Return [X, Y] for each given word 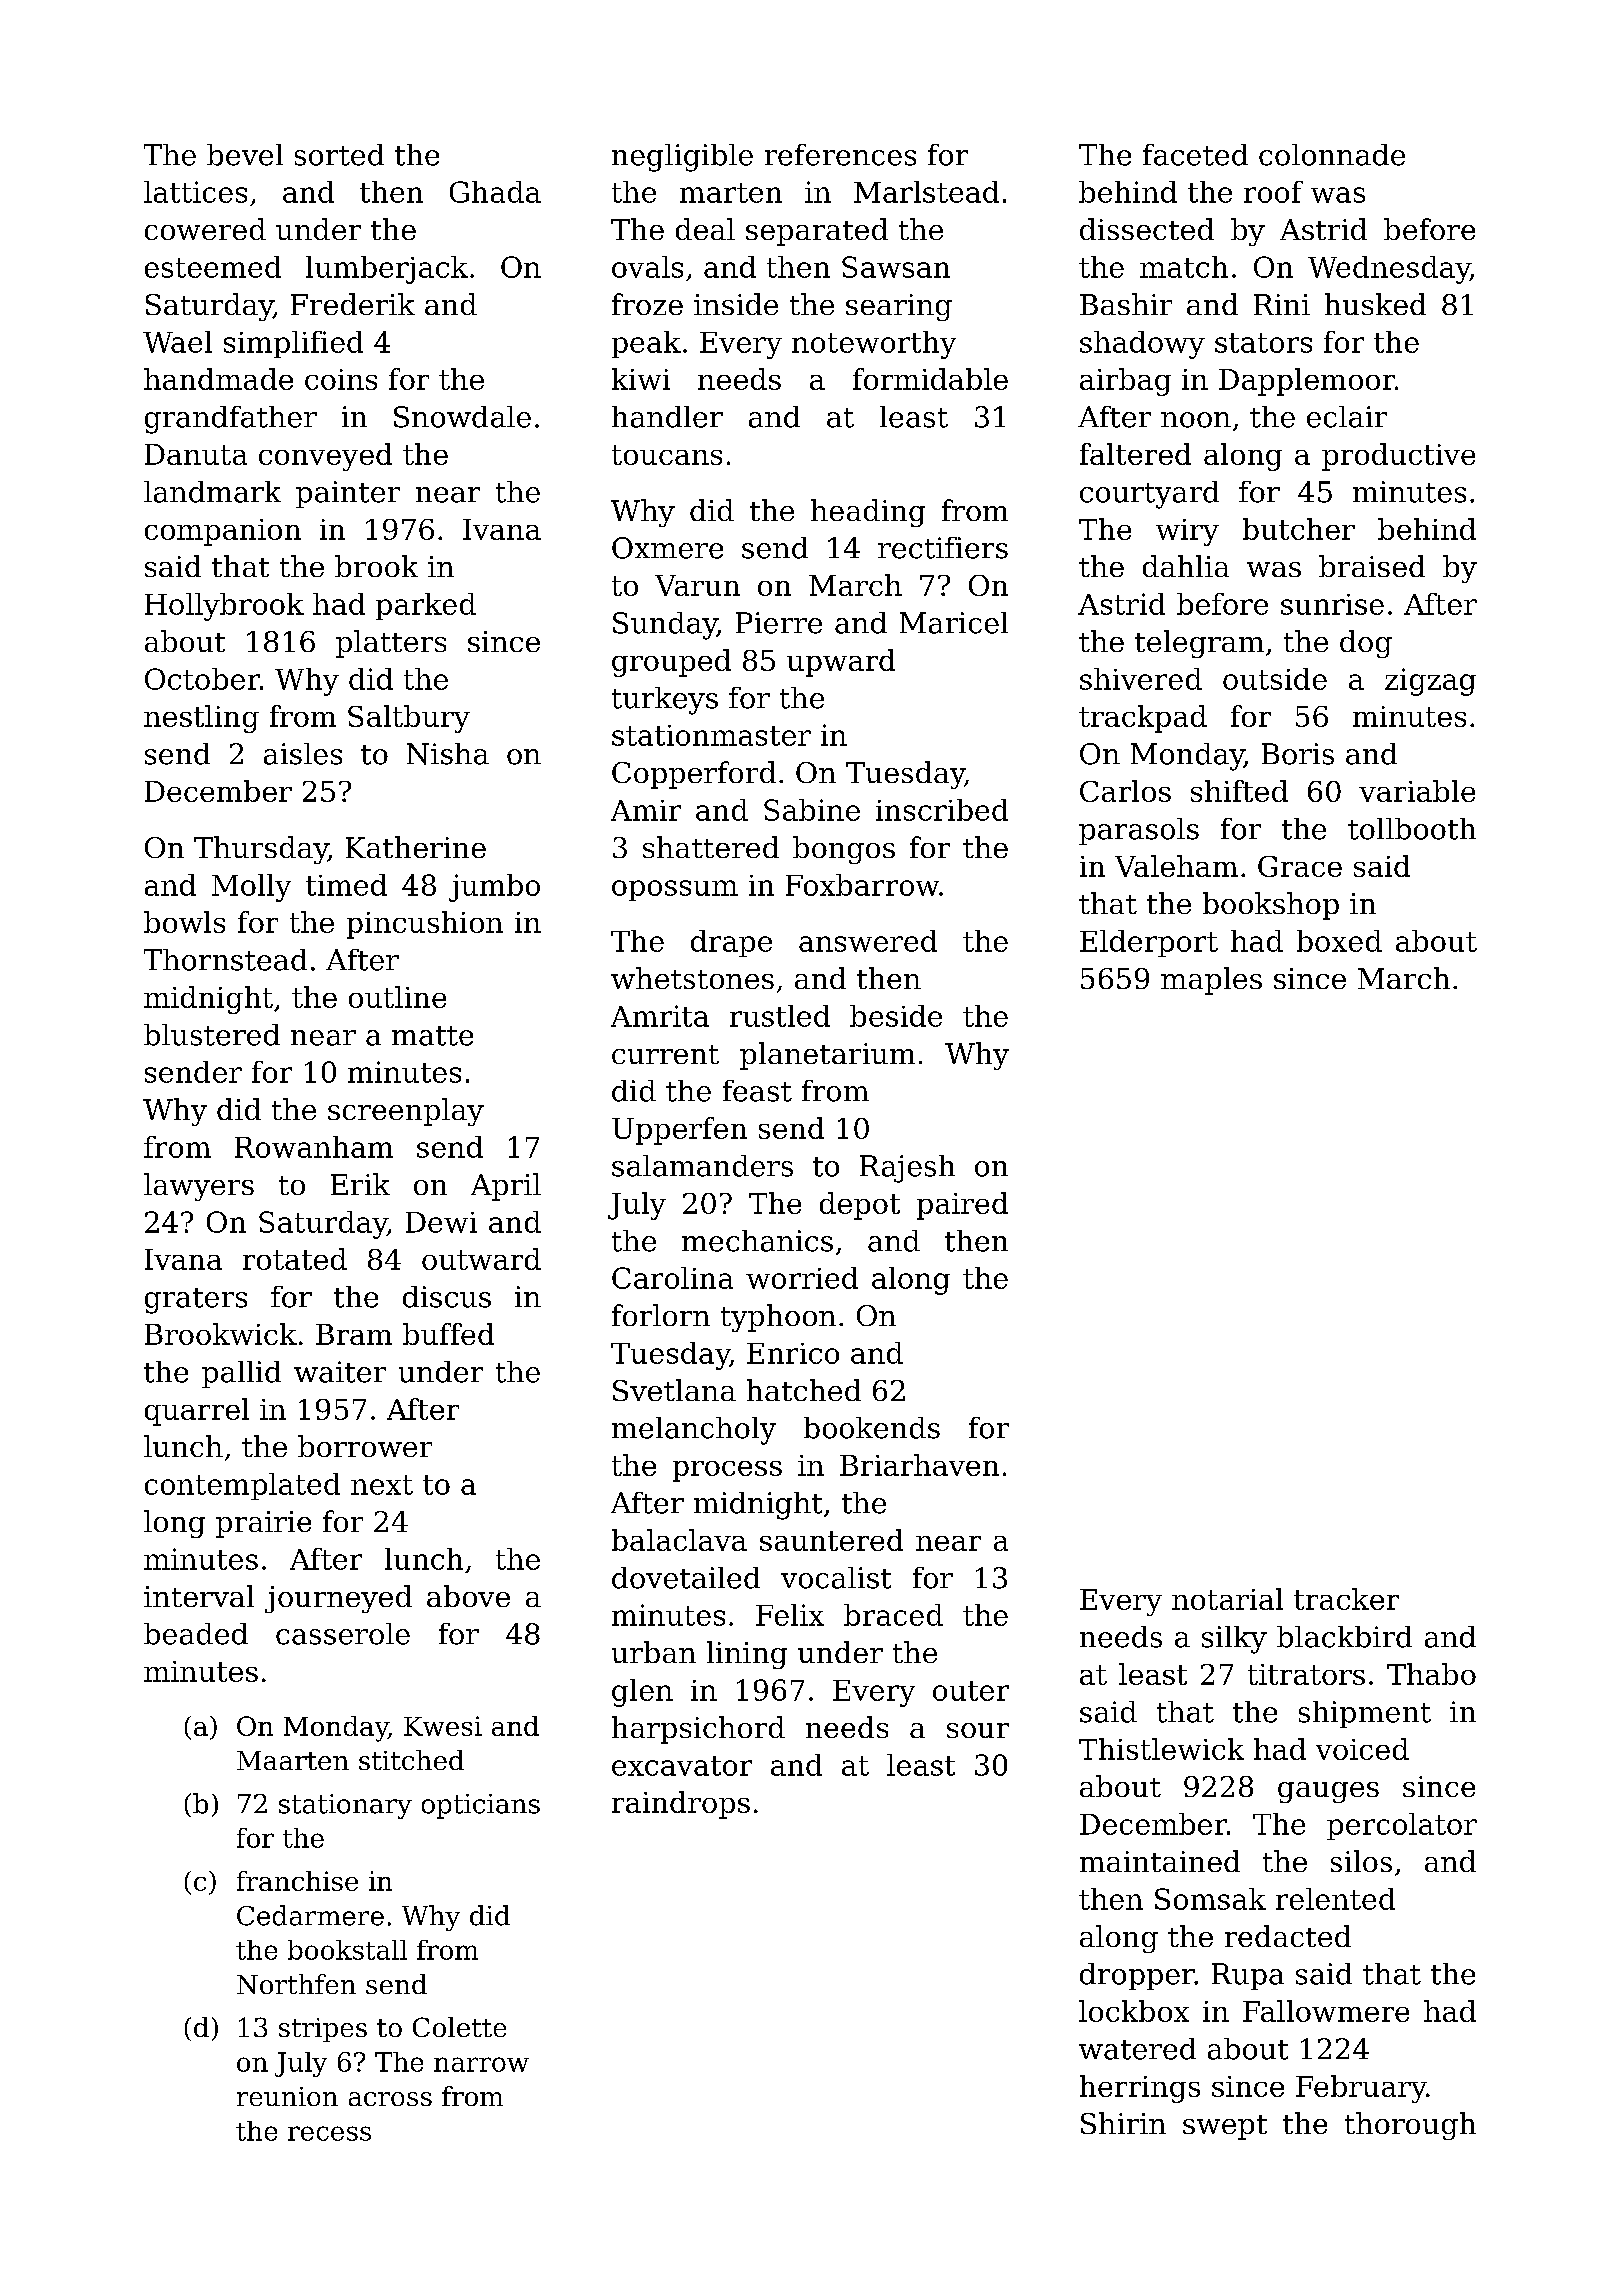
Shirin [1123, 2123]
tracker [1346, 1599]
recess [329, 2133]
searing [899, 307]
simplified [293, 344]
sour [978, 1730]
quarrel [197, 1412]
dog [1366, 644]
